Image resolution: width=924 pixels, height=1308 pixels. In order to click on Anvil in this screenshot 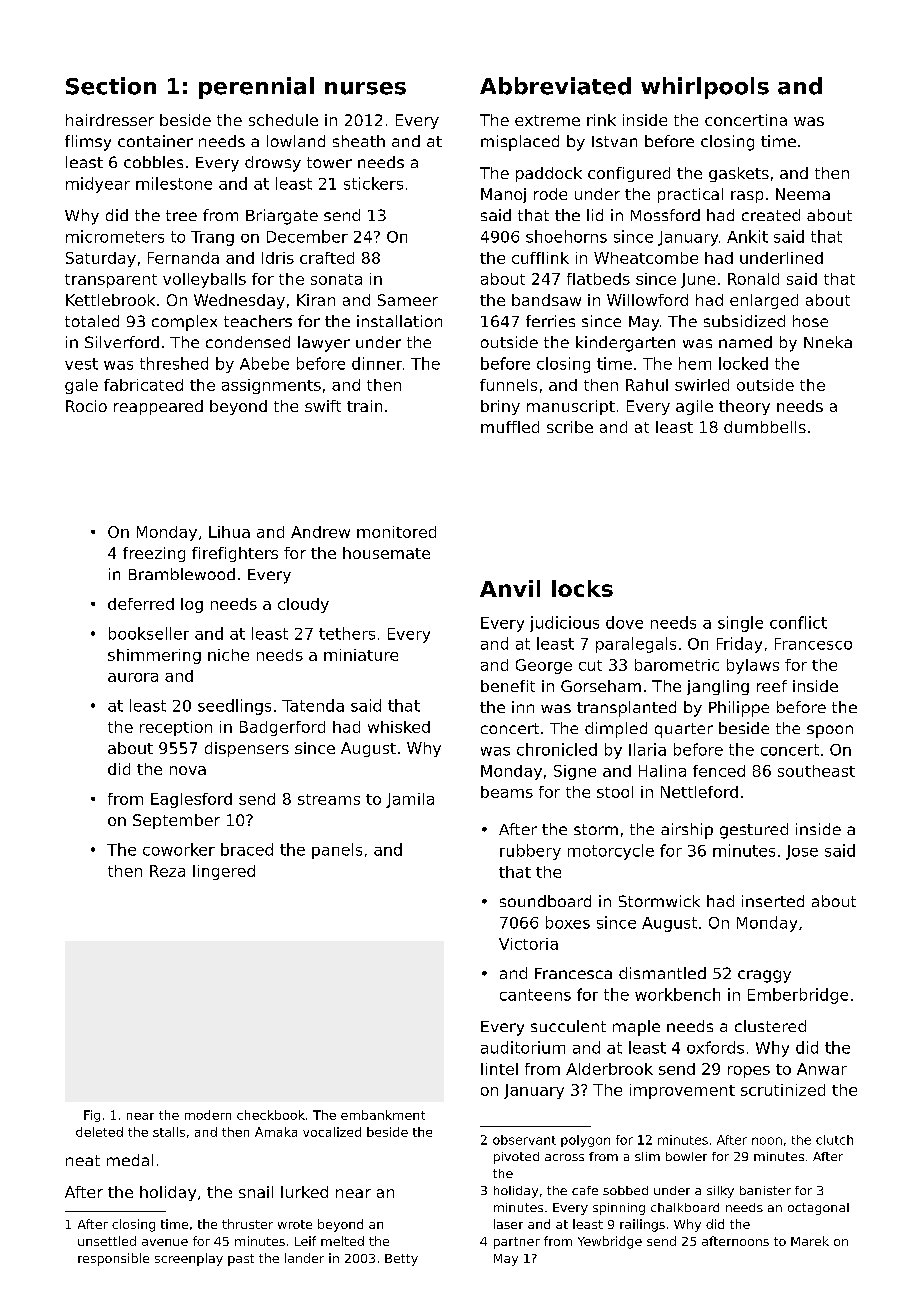, I will do `click(510, 588)`.
